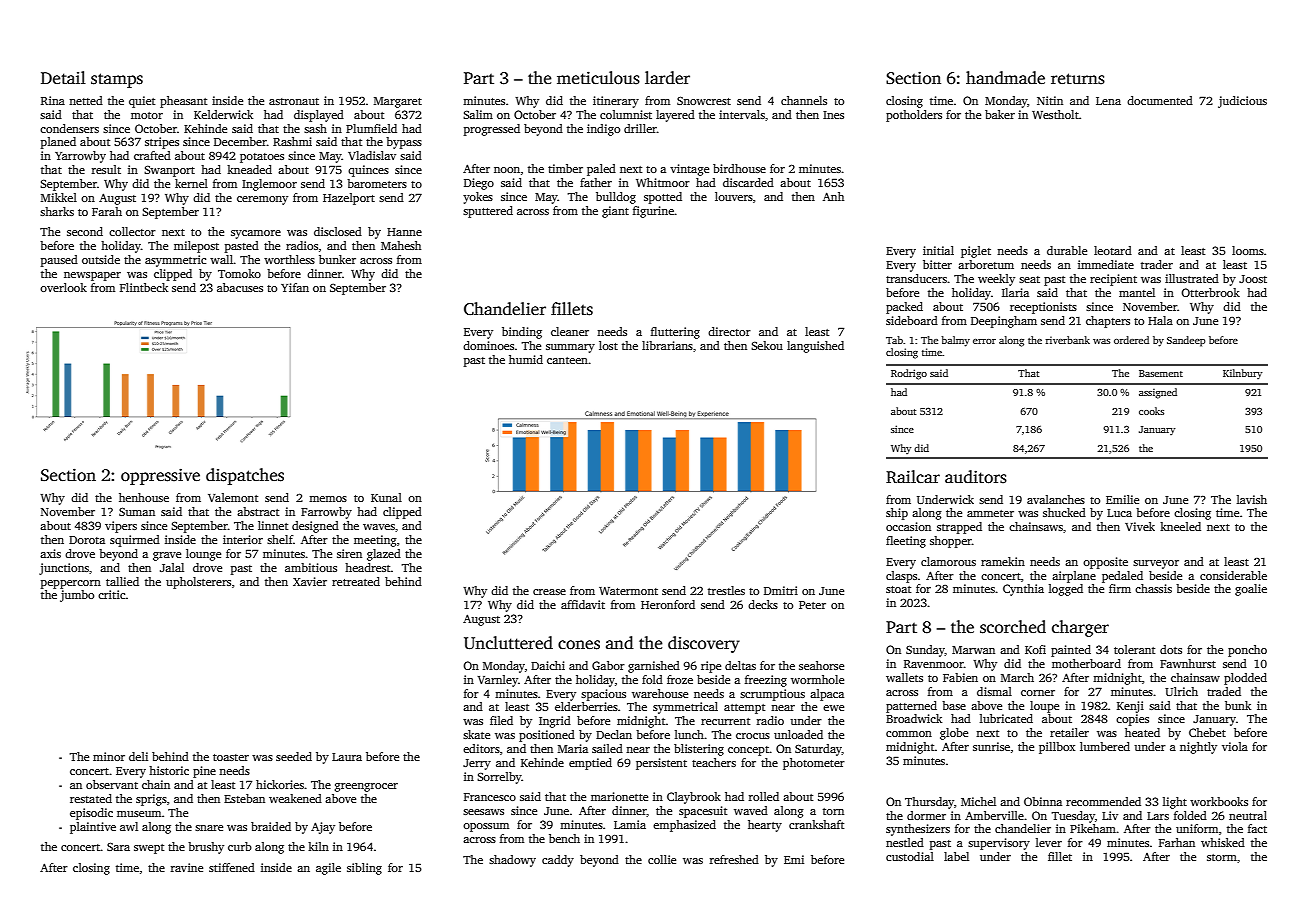 The width and height of the screenshot is (1308, 924). What do you see at coordinates (231, 757) in the screenshot?
I see `toaster` at bounding box center [231, 757].
